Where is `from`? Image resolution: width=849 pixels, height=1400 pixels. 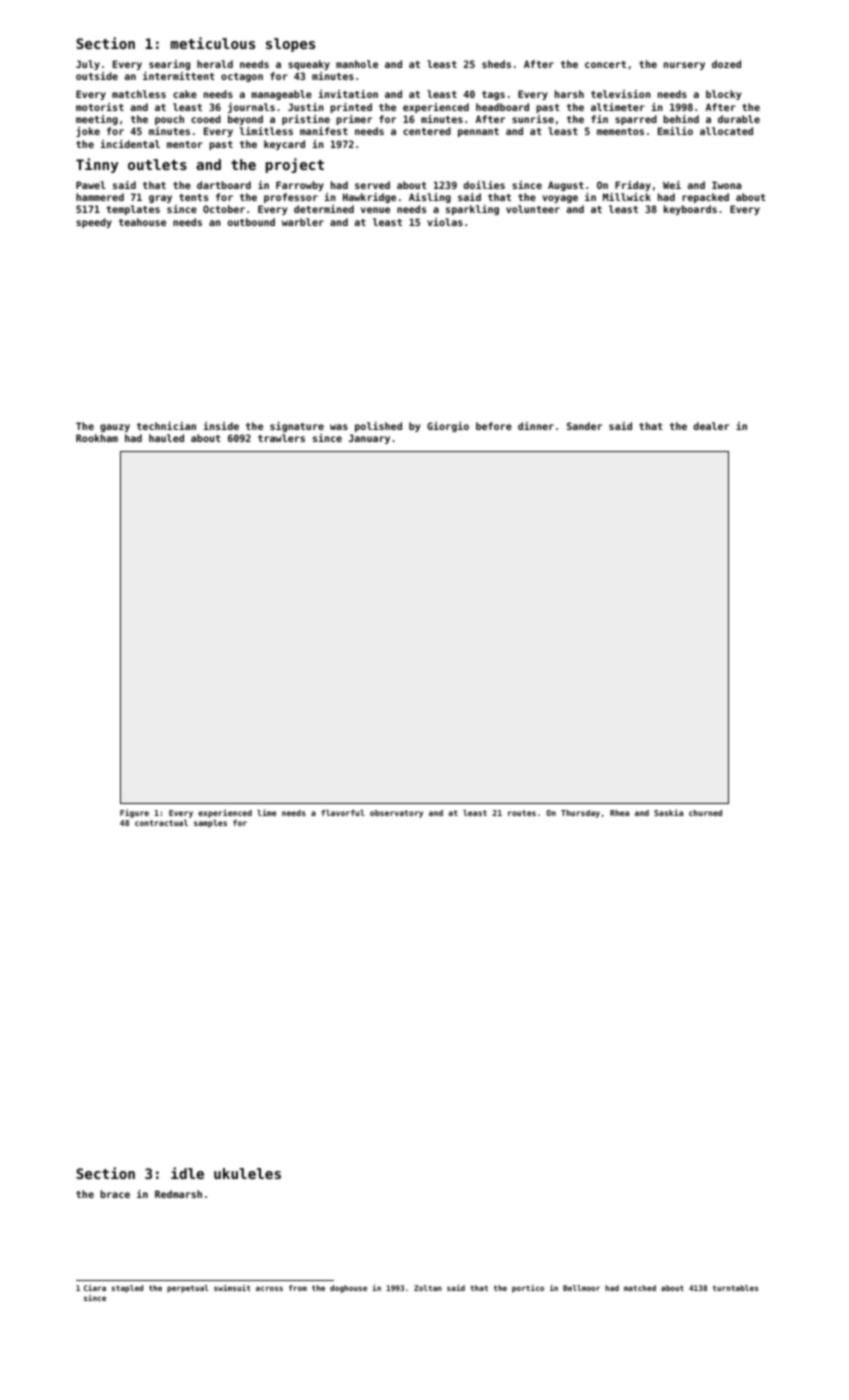
from is located at coordinates (298, 1288).
